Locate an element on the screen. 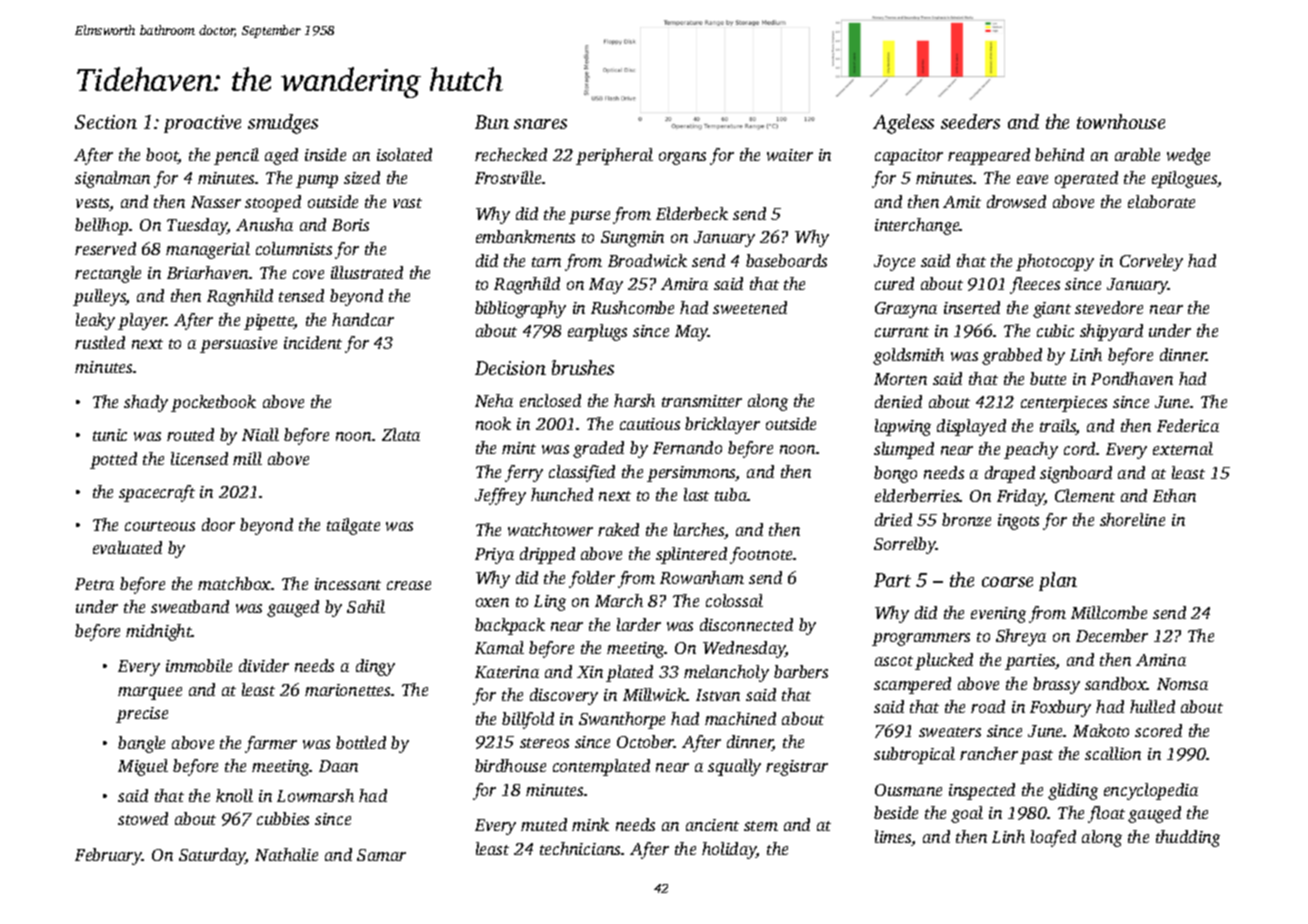 The height and width of the screenshot is (924, 1308). Zlata is located at coordinates (401, 434).
